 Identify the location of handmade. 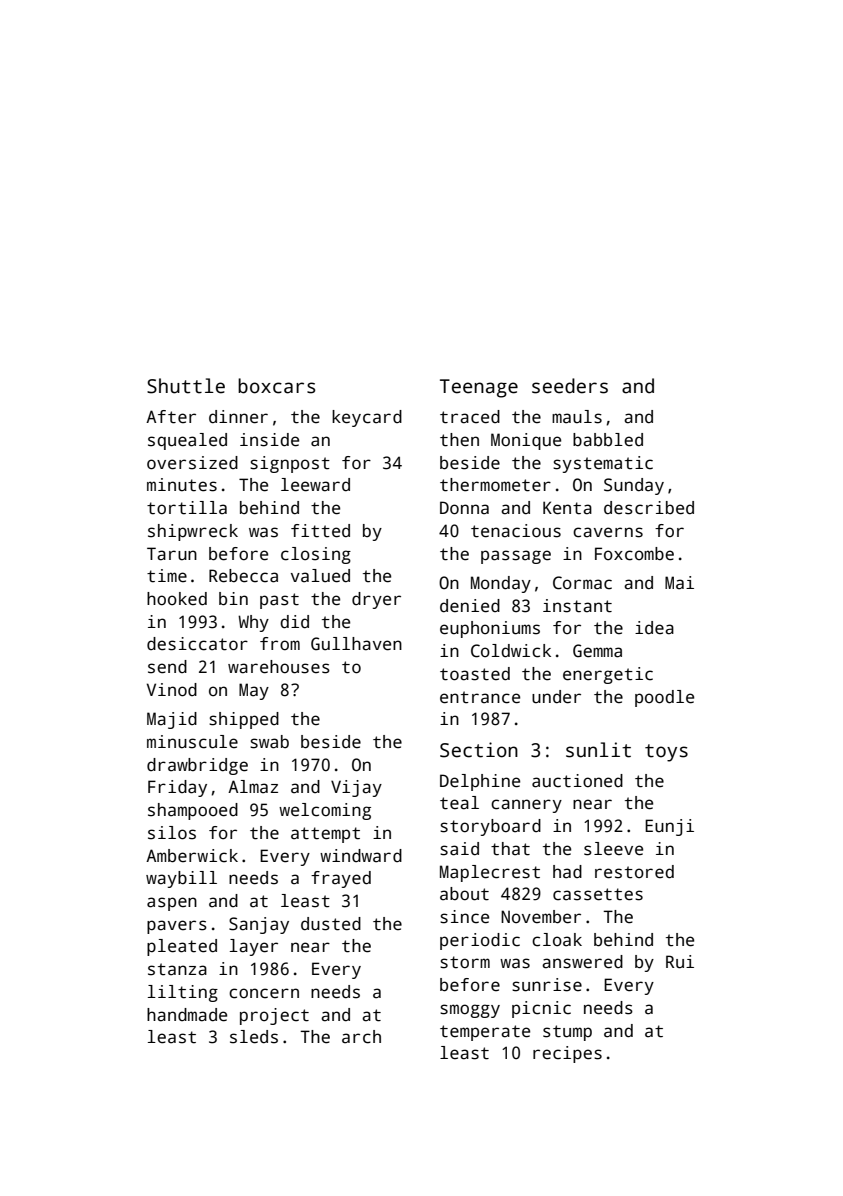
(187, 1015).
